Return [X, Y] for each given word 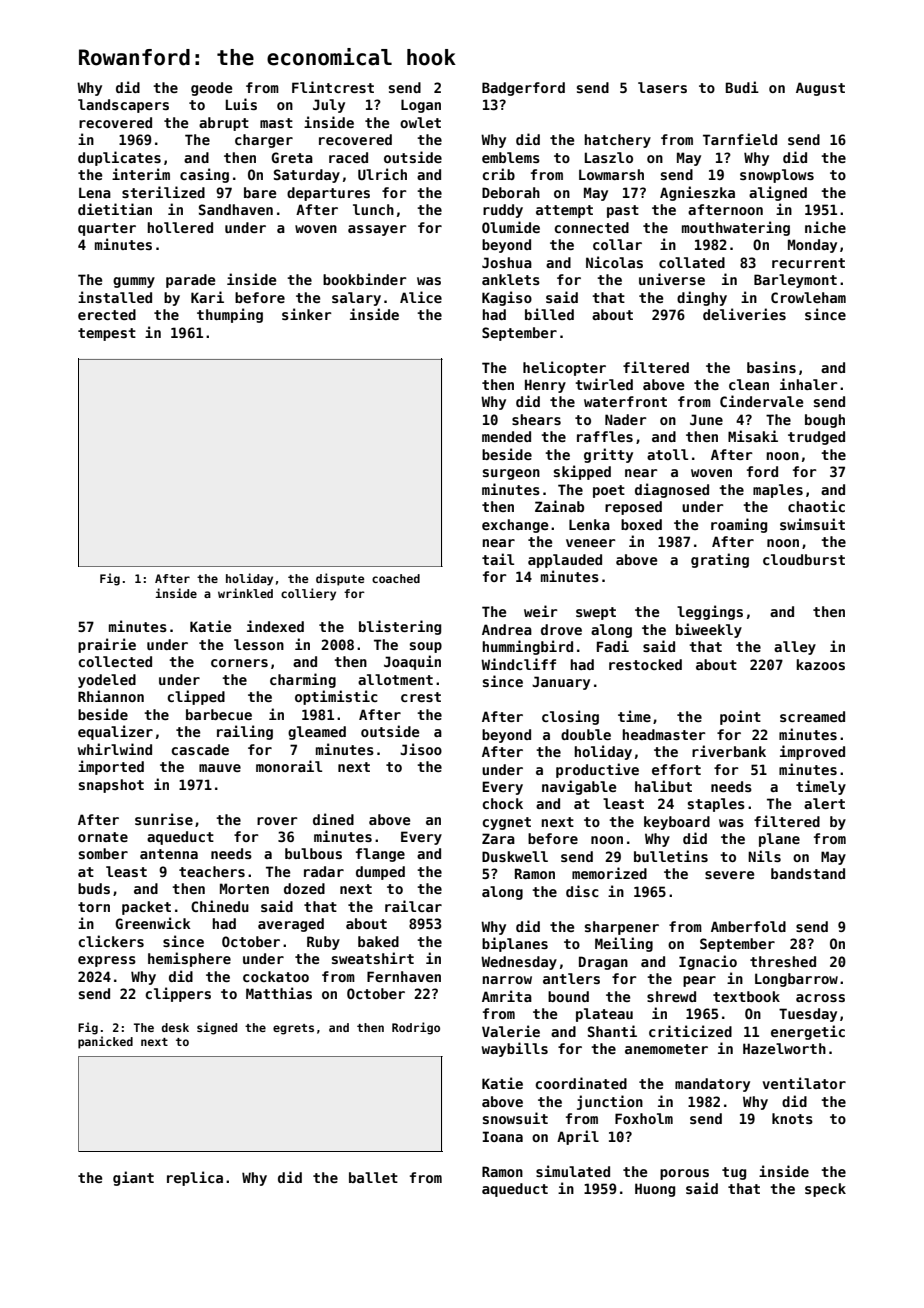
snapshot [111, 786]
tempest [107, 334]
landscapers [123, 106]
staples [716, 805]
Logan [421, 106]
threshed [783, 961]
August [820, 89]
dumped [380, 873]
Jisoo [421, 749]
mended [506, 436]
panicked [105, 1042]
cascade [200, 749]
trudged [816, 438]
